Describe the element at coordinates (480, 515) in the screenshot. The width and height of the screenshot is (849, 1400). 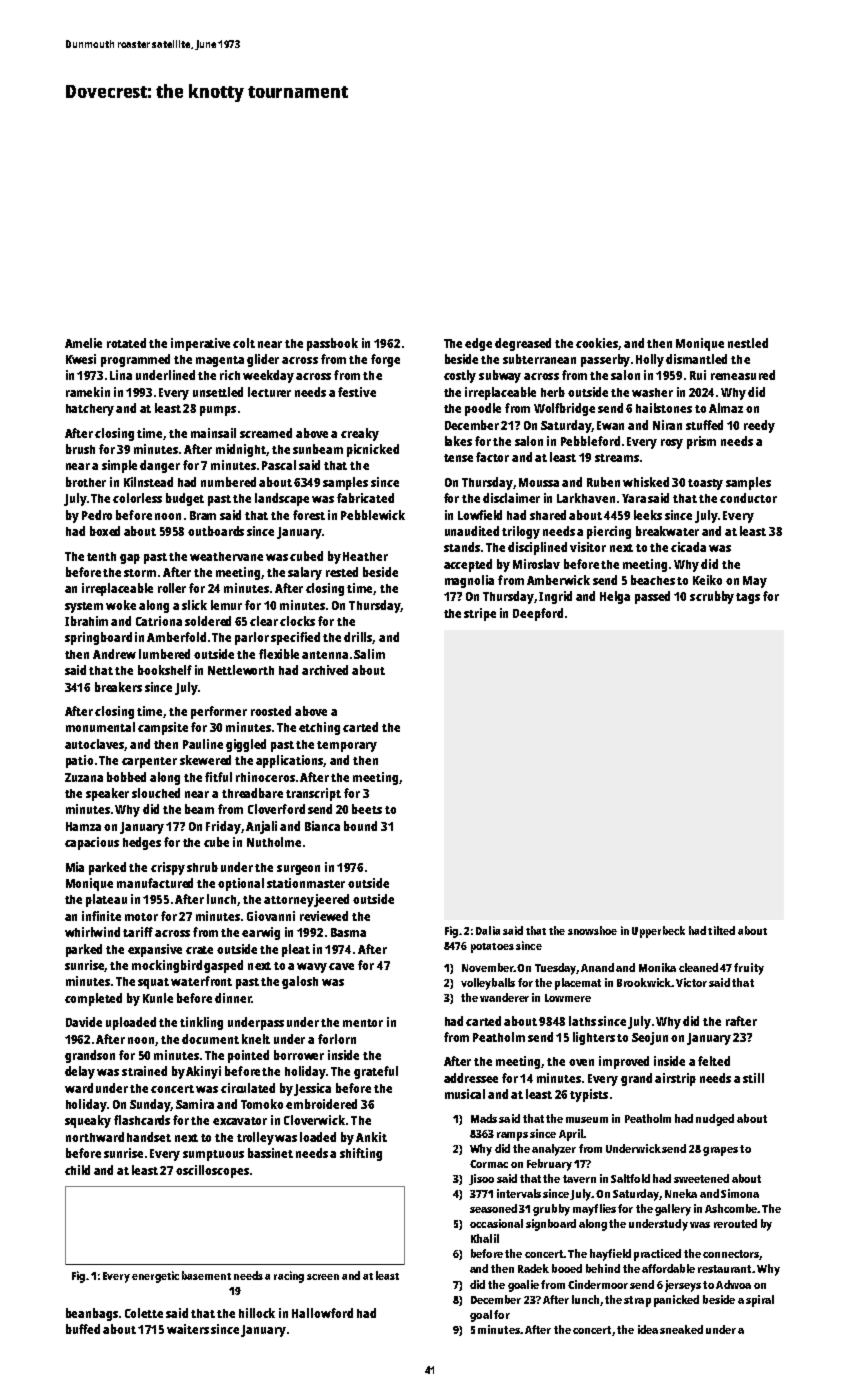
I see `Lowfield` at that location.
